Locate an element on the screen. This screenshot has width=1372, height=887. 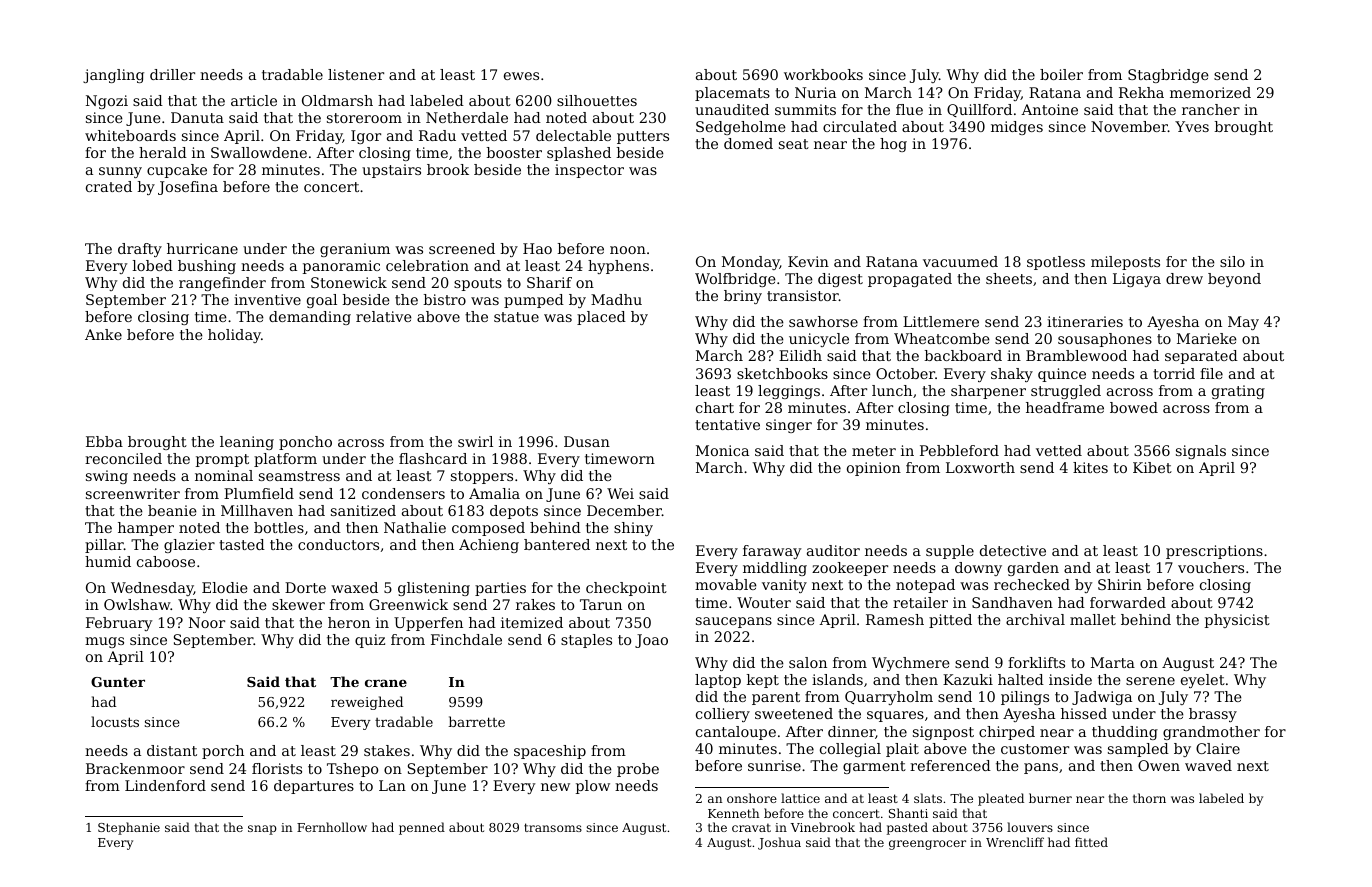
upstairs is located at coordinates (391, 171).
